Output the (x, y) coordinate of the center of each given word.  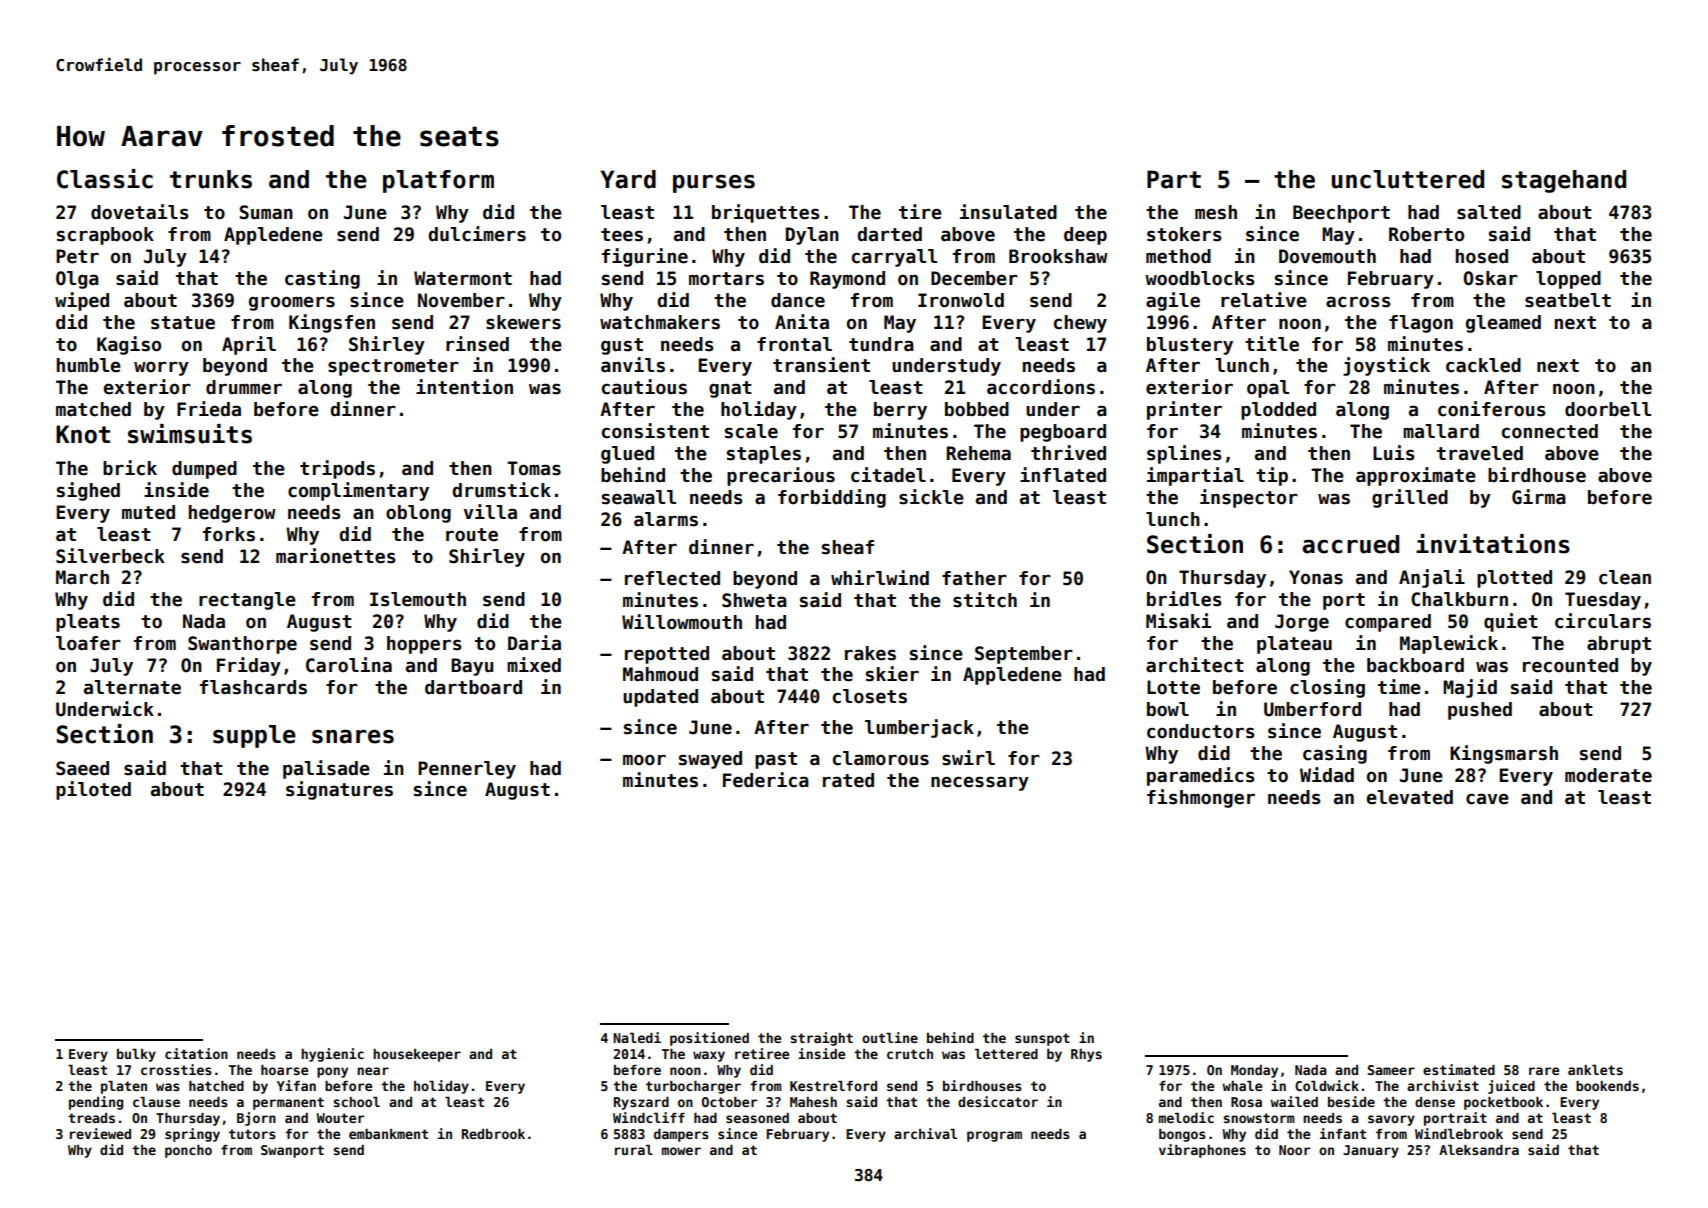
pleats (88, 623)
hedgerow (232, 514)
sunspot (1042, 1039)
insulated (1008, 212)
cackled (1483, 365)
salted (1489, 212)
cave (1487, 799)
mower (681, 1151)
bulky (136, 1055)
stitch (985, 600)
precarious (781, 476)
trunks (211, 179)
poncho (188, 1151)
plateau (1294, 645)
